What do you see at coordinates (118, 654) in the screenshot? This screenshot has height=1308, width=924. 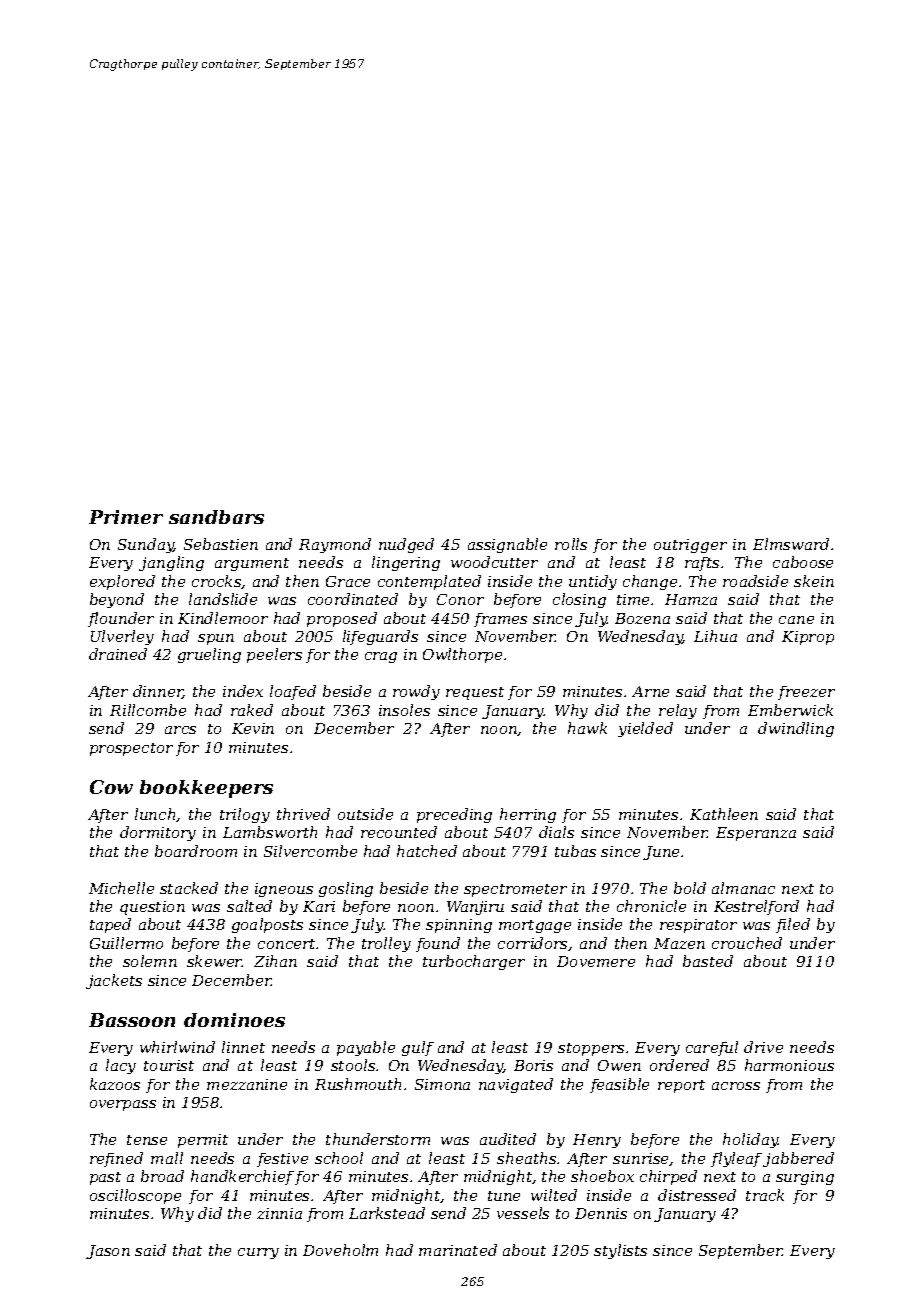 I see `drained` at bounding box center [118, 654].
